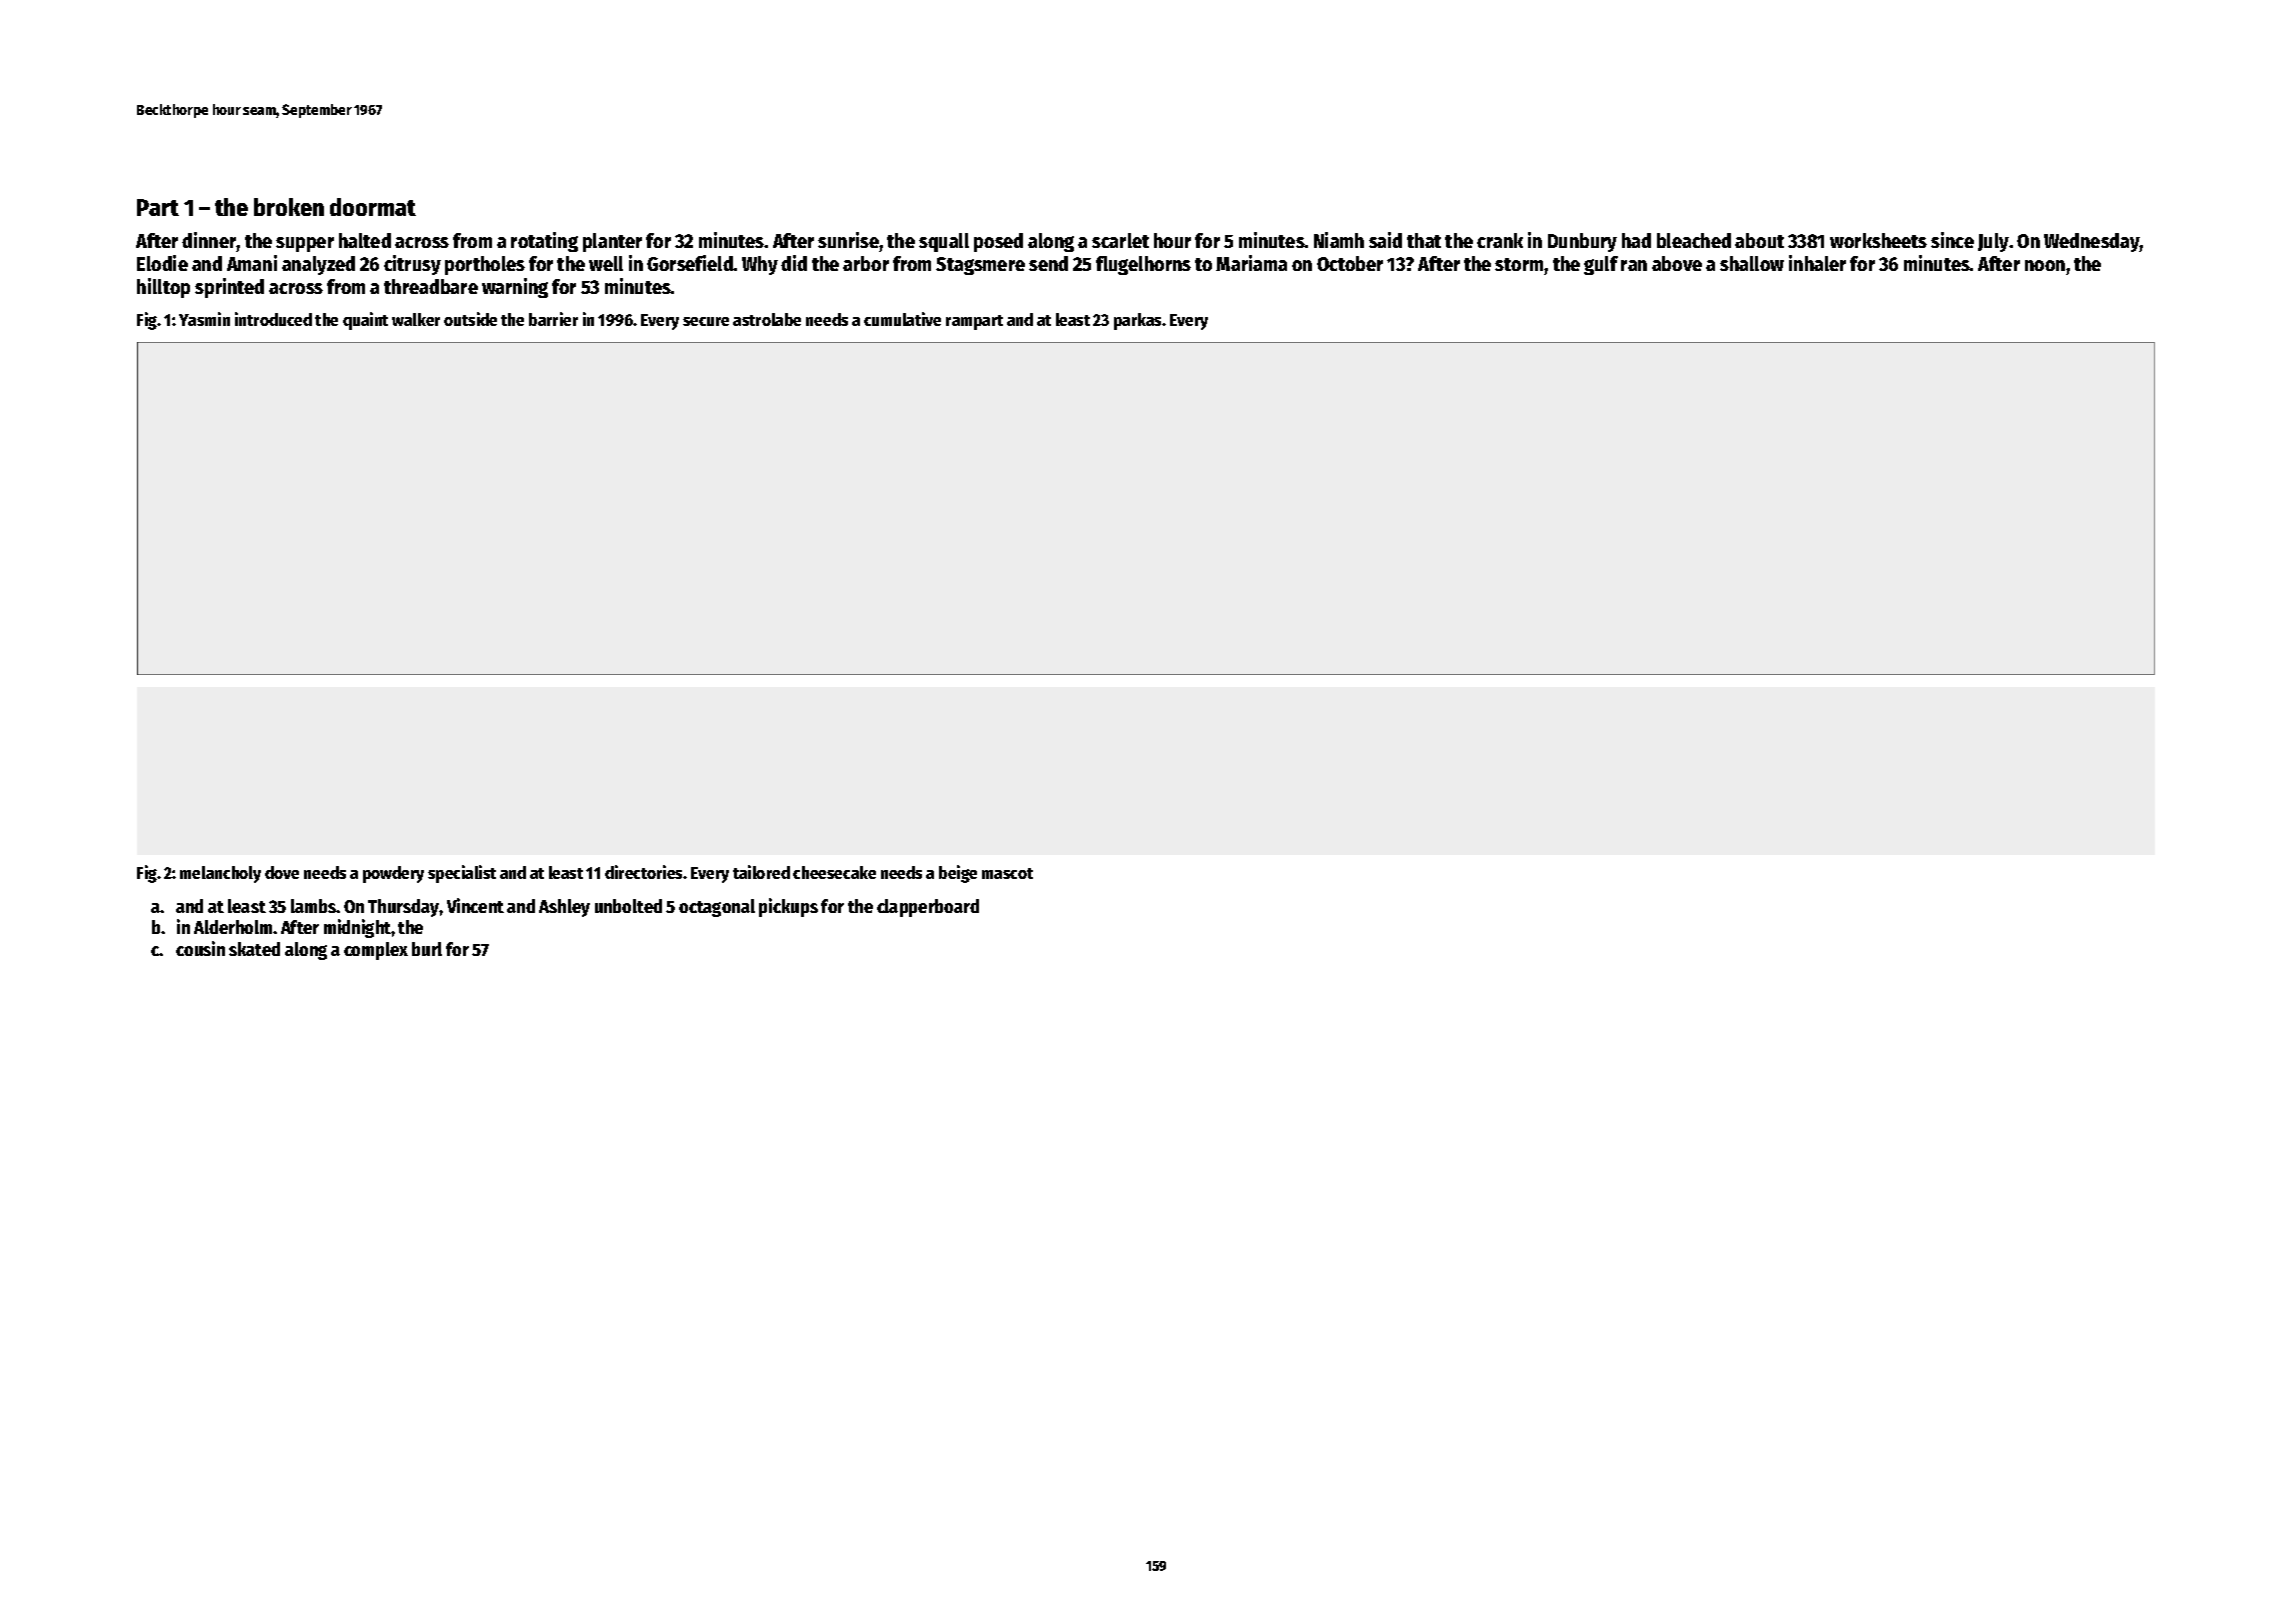 The width and height of the document is (2292, 1620). Describe the element at coordinates (761, 872) in the document. I see `tailored` at that location.
